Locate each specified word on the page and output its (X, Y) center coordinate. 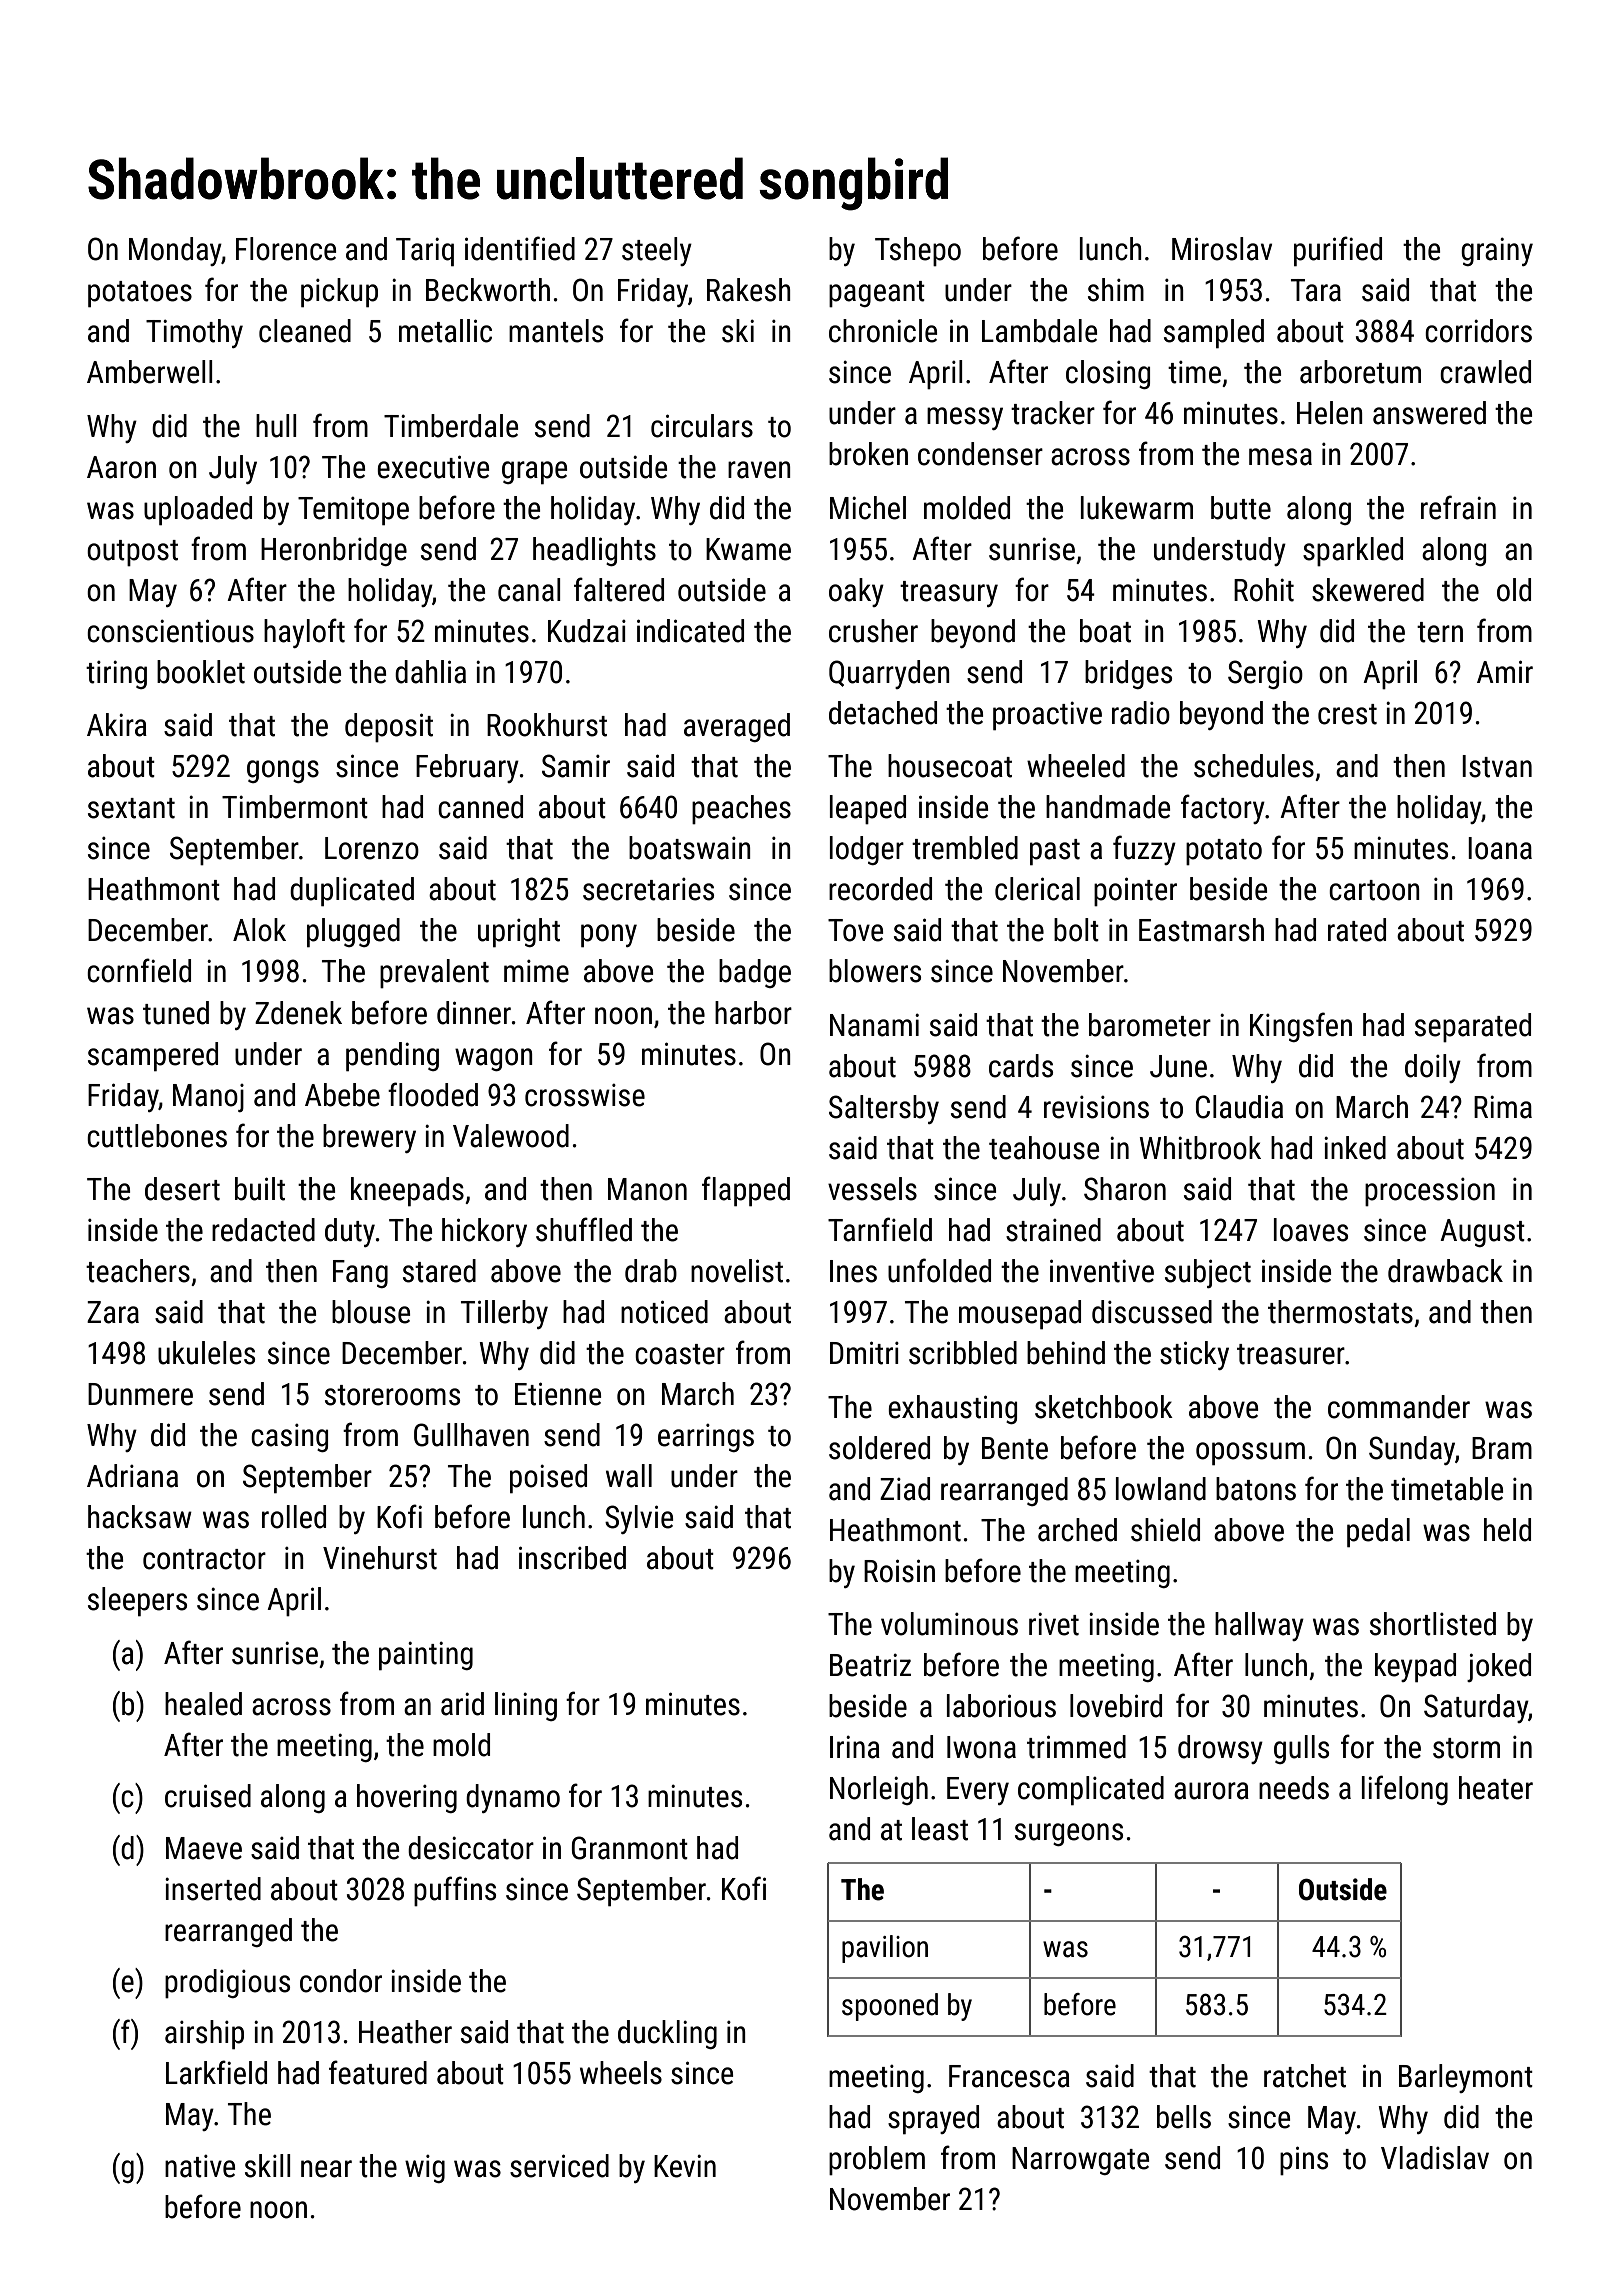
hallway (1259, 1626)
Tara (1316, 290)
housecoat (950, 766)
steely (657, 251)
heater (1496, 1788)
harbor (753, 1013)
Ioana (1500, 848)
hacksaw (140, 1517)
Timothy (194, 333)
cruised (208, 1796)
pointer (1135, 891)
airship (204, 2035)
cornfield (139, 970)
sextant (131, 808)
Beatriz (870, 1665)
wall (629, 1476)
